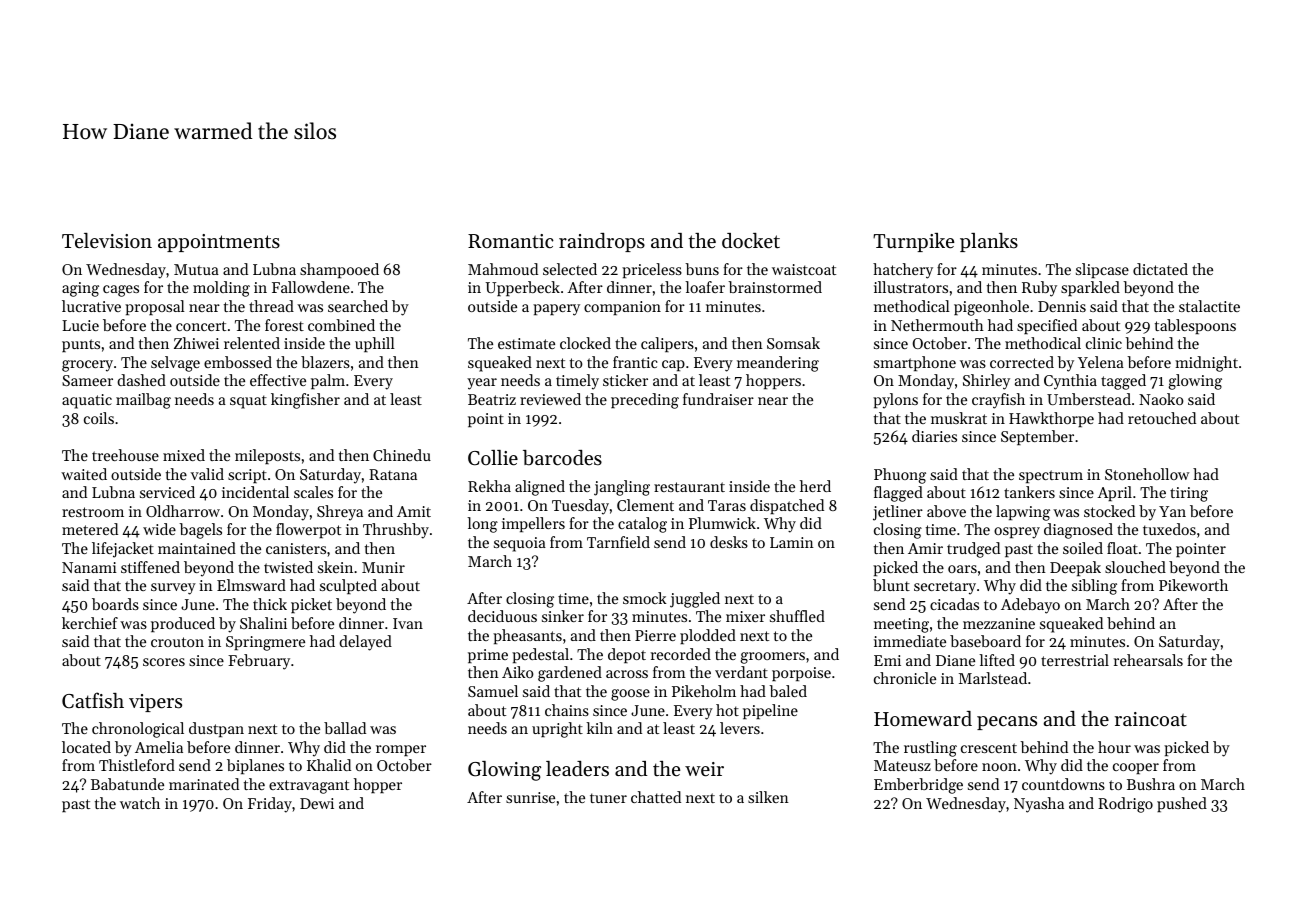 Image resolution: width=1308 pixels, height=924 pixels. Describe the element at coordinates (608, 798) in the document. I see `tuner` at that location.
